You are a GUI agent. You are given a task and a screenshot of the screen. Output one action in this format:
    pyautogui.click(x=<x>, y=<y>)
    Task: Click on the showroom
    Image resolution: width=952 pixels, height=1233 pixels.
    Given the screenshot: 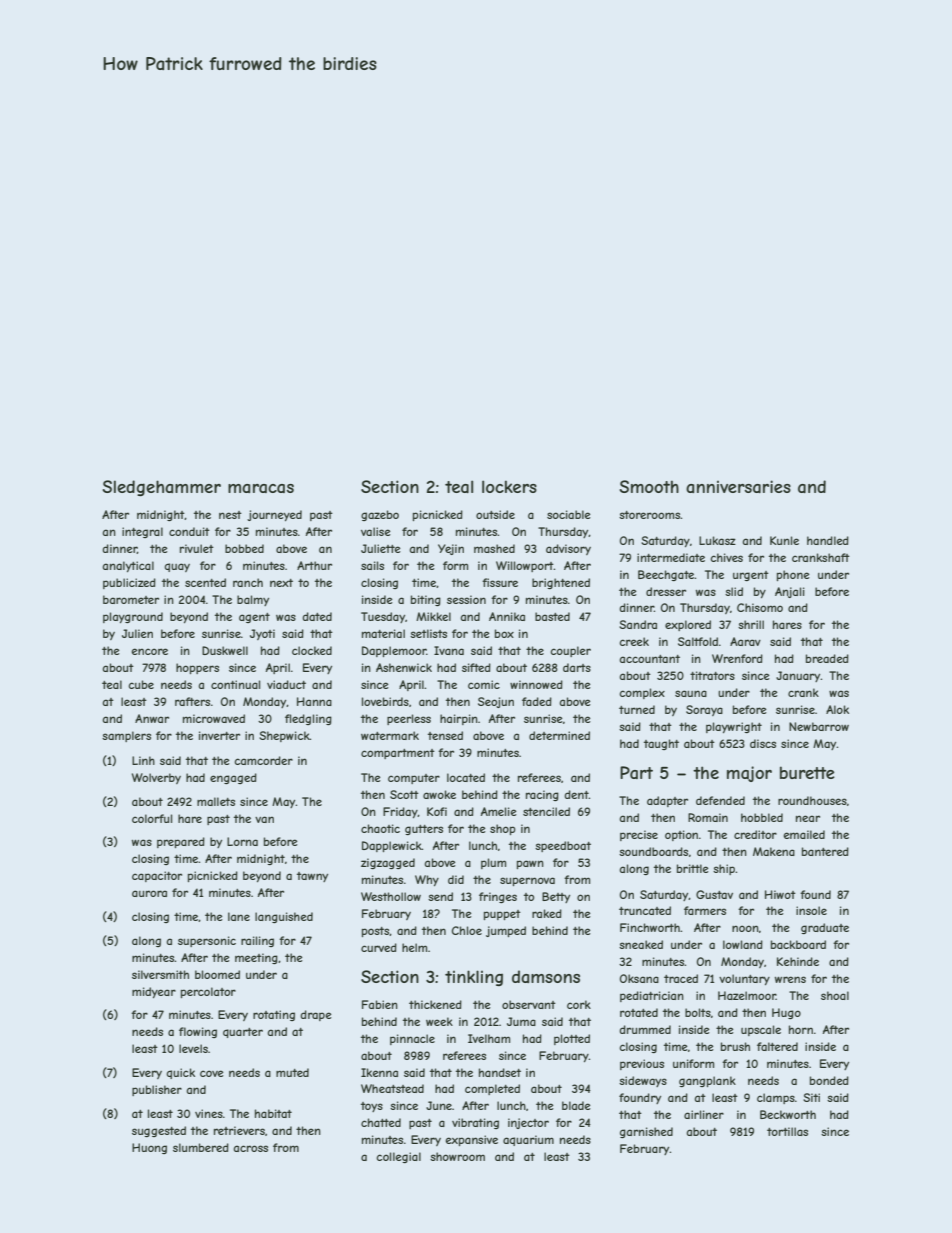 What is the action you would take?
    pyautogui.click(x=457, y=1156)
